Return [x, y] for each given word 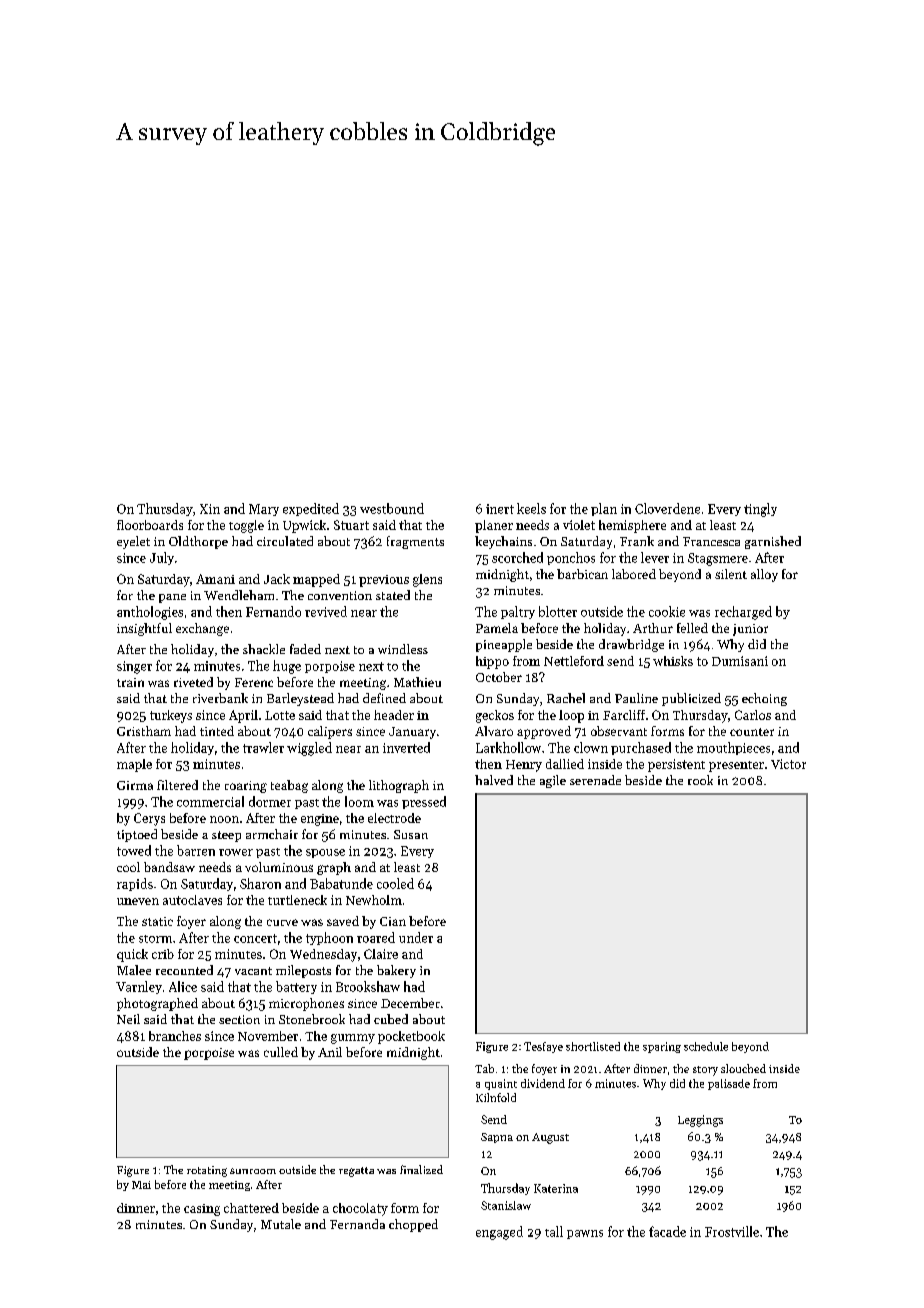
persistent [676, 765]
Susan [411, 834]
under [416, 937]
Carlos [753, 715]
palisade [729, 1084]
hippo [492, 662]
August [550, 1138]
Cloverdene [667, 508]
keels [531, 508]
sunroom [253, 1171]
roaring [246, 787]
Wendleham [239, 595]
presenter [736, 766]
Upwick [304, 526]
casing [202, 1210]
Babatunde [341, 883]
